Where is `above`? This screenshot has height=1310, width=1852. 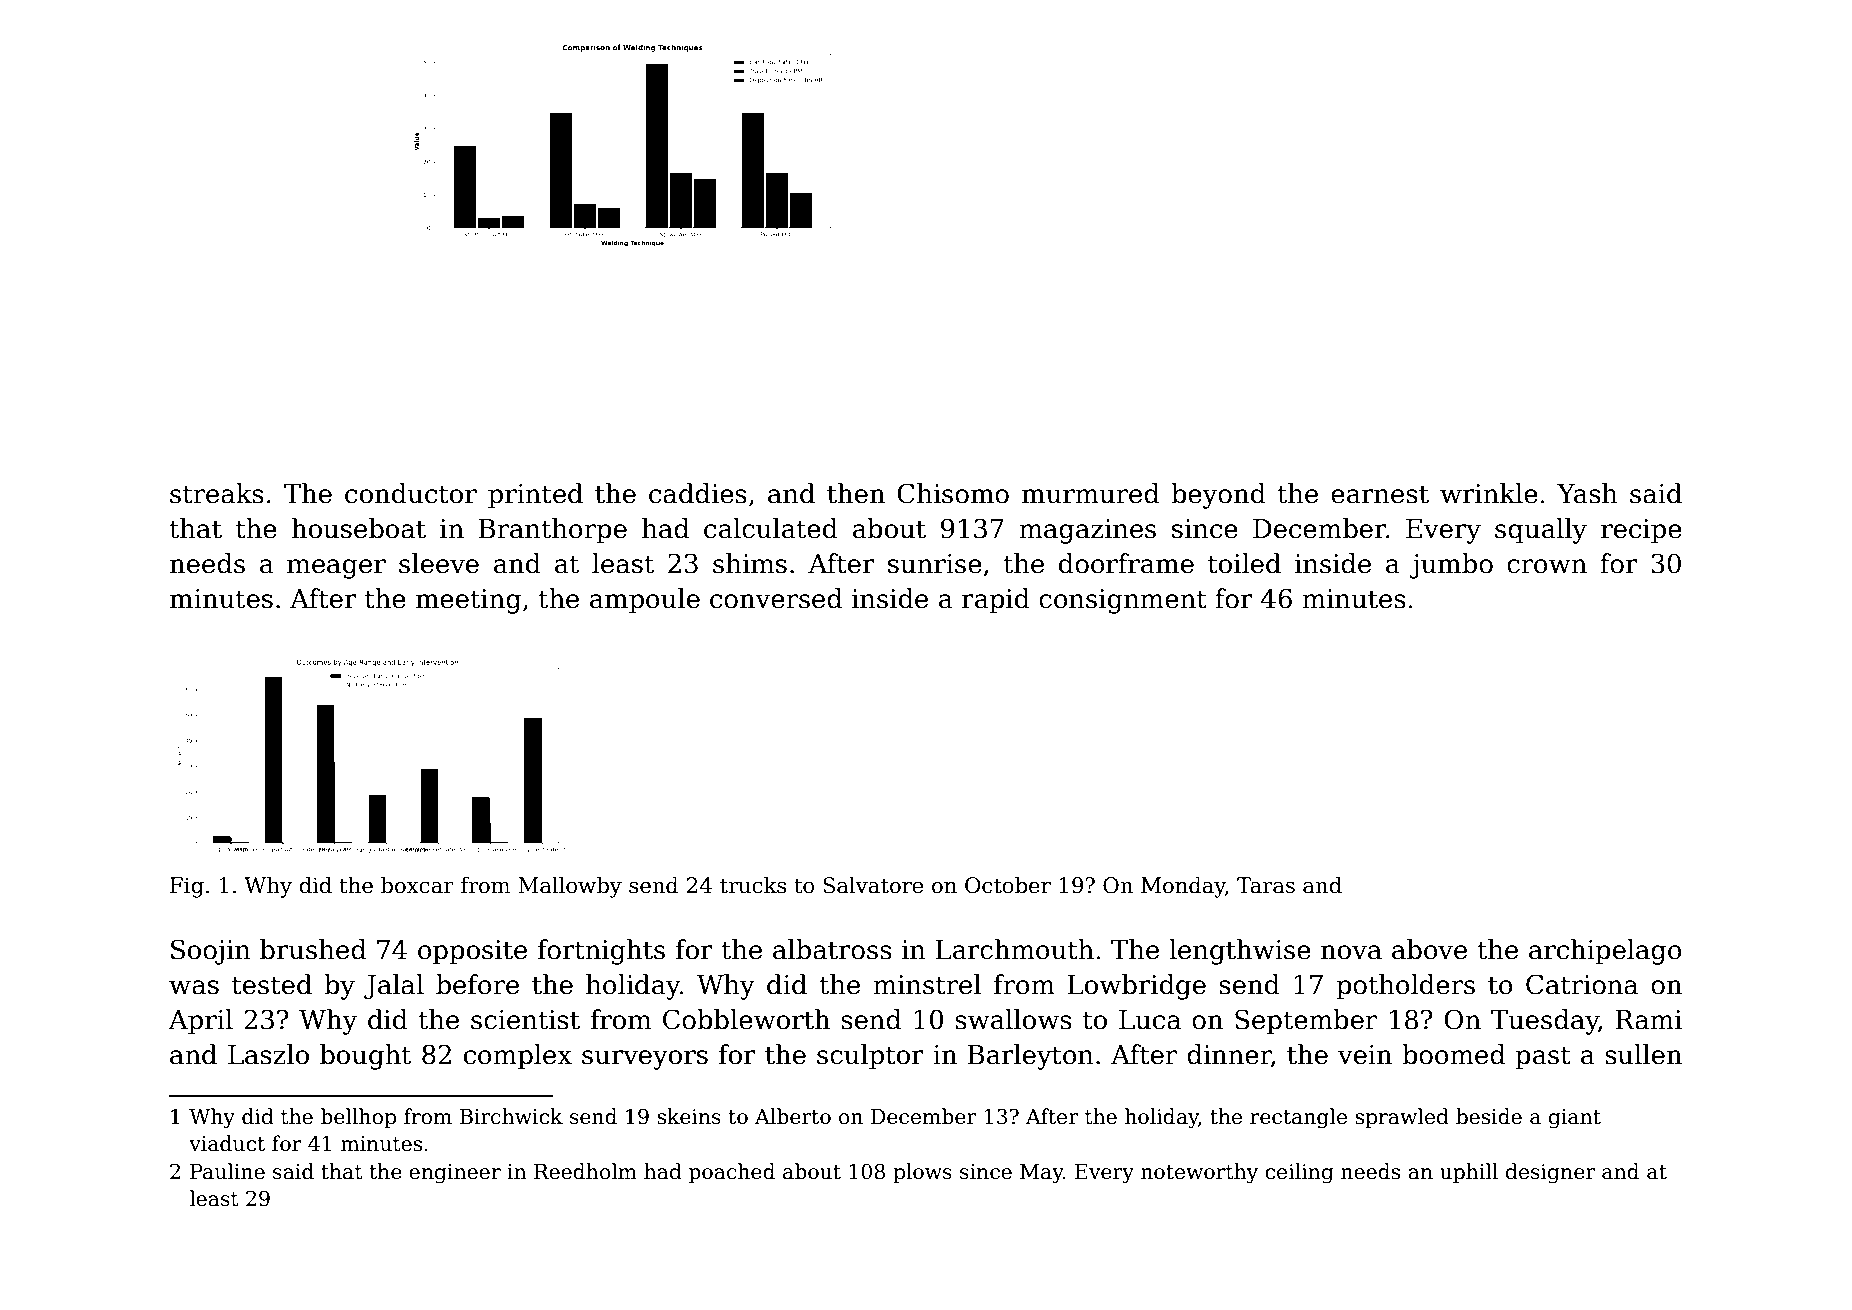
above is located at coordinates (1429, 949).
